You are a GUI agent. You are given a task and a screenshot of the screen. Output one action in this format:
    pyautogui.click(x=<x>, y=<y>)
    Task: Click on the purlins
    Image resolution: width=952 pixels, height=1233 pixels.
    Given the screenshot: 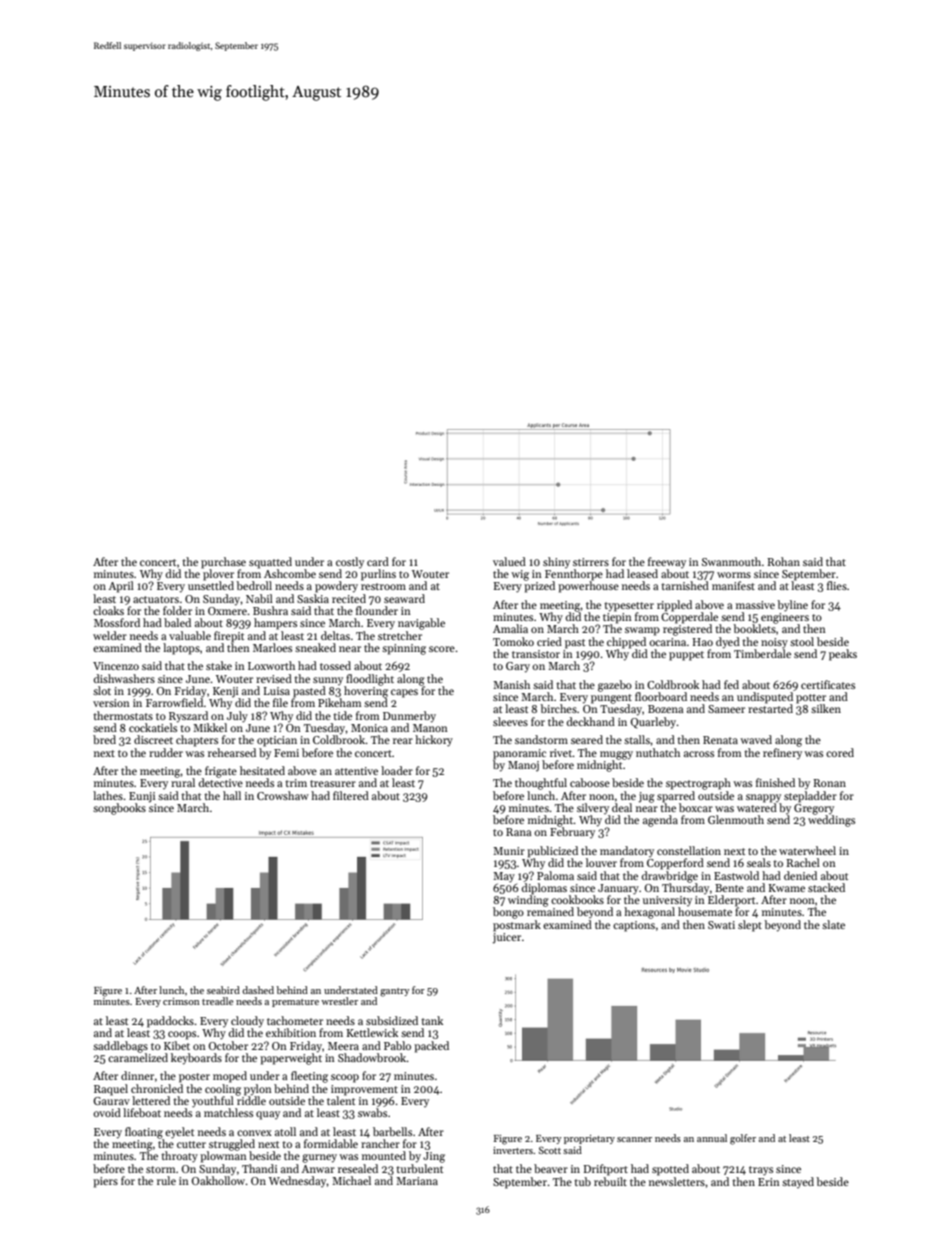 What is the action you would take?
    pyautogui.click(x=378, y=575)
